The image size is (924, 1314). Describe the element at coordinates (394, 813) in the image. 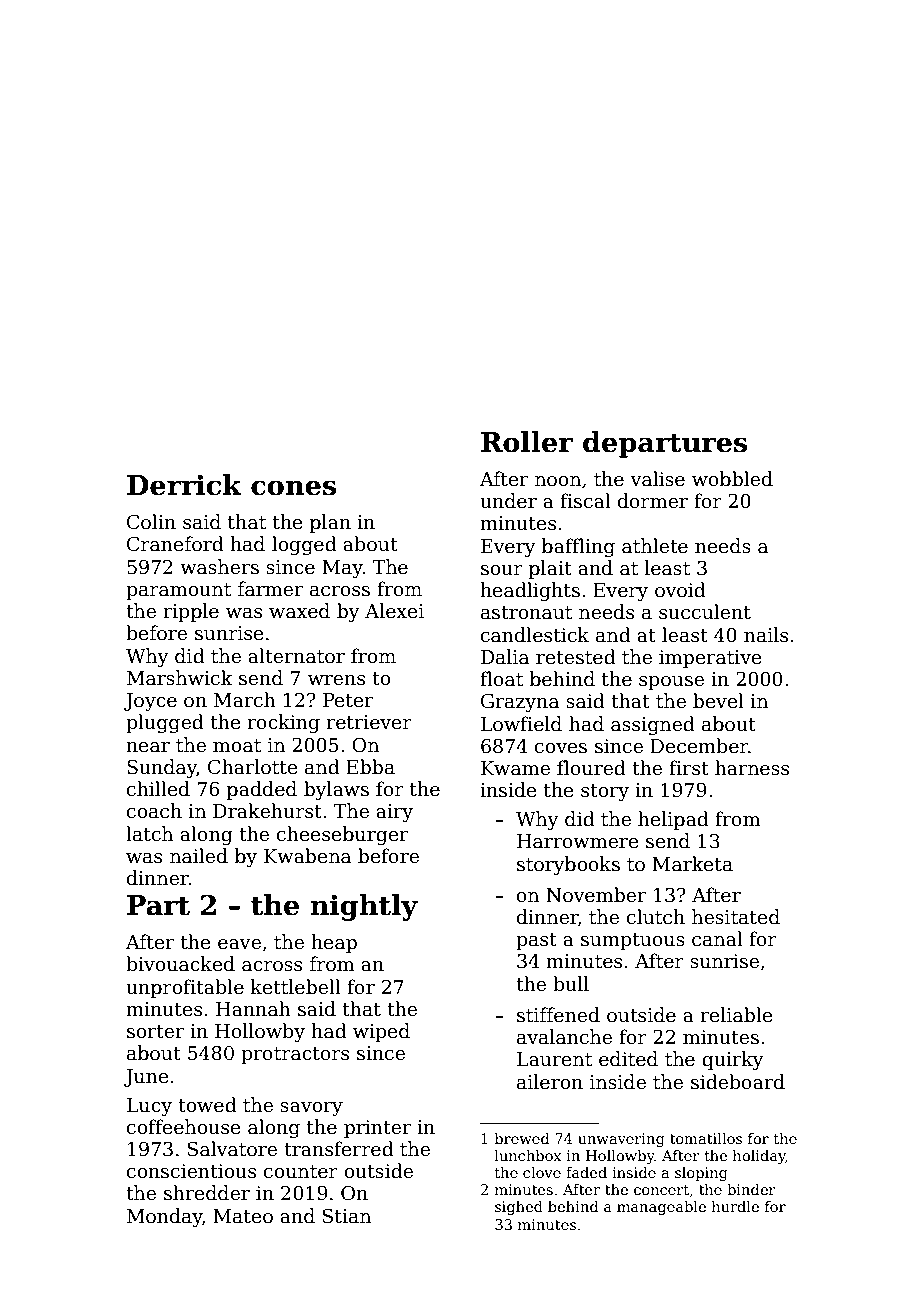

I see `airy` at that location.
